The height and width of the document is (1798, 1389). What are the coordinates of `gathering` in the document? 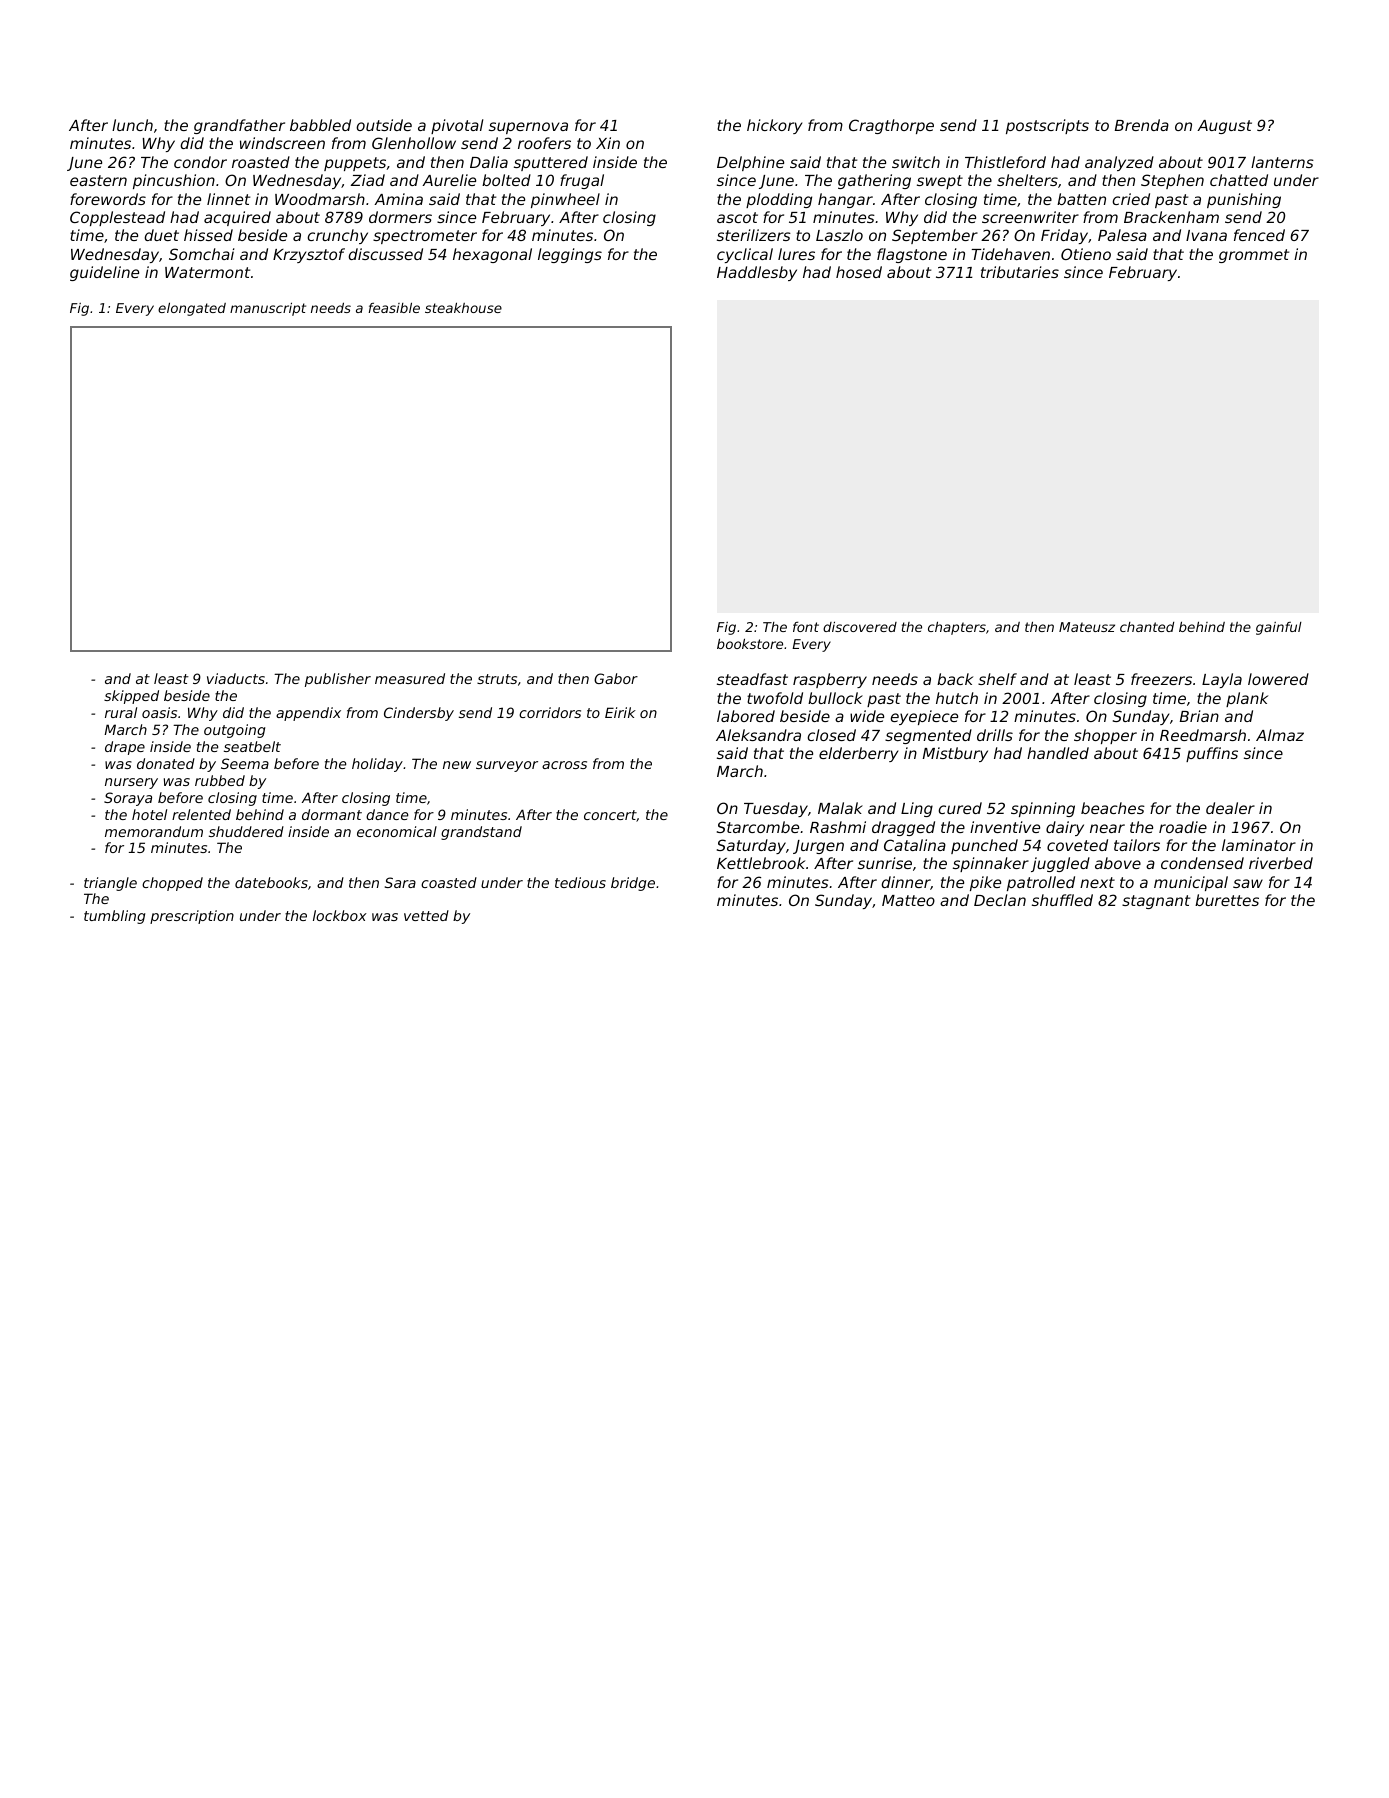 It's located at (874, 181).
